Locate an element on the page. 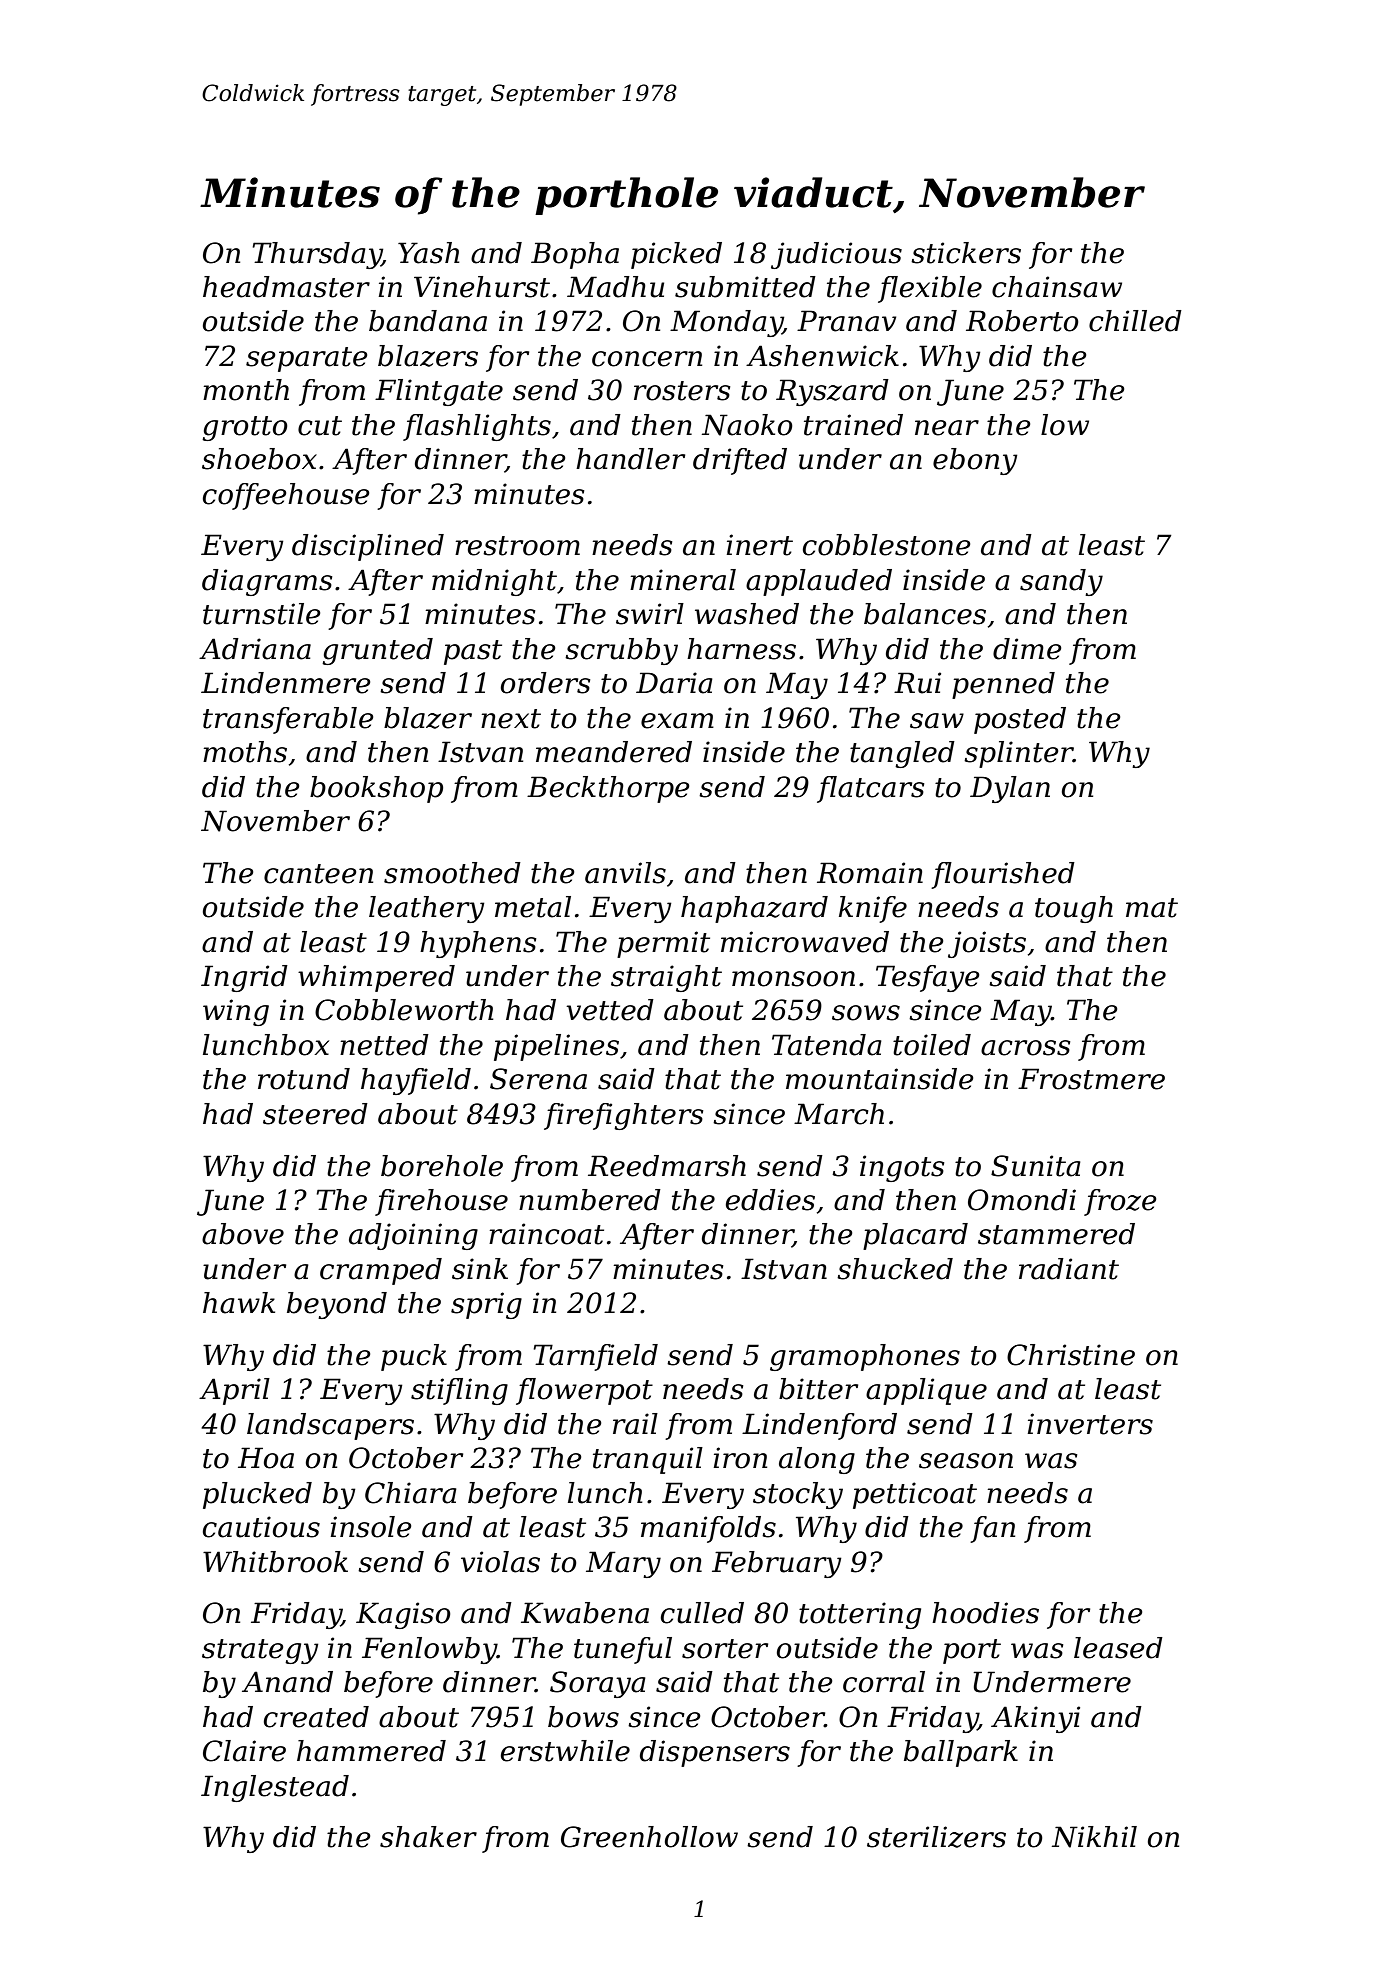 The width and height of the image is (1386, 1969). bookshop is located at coordinates (376, 789).
